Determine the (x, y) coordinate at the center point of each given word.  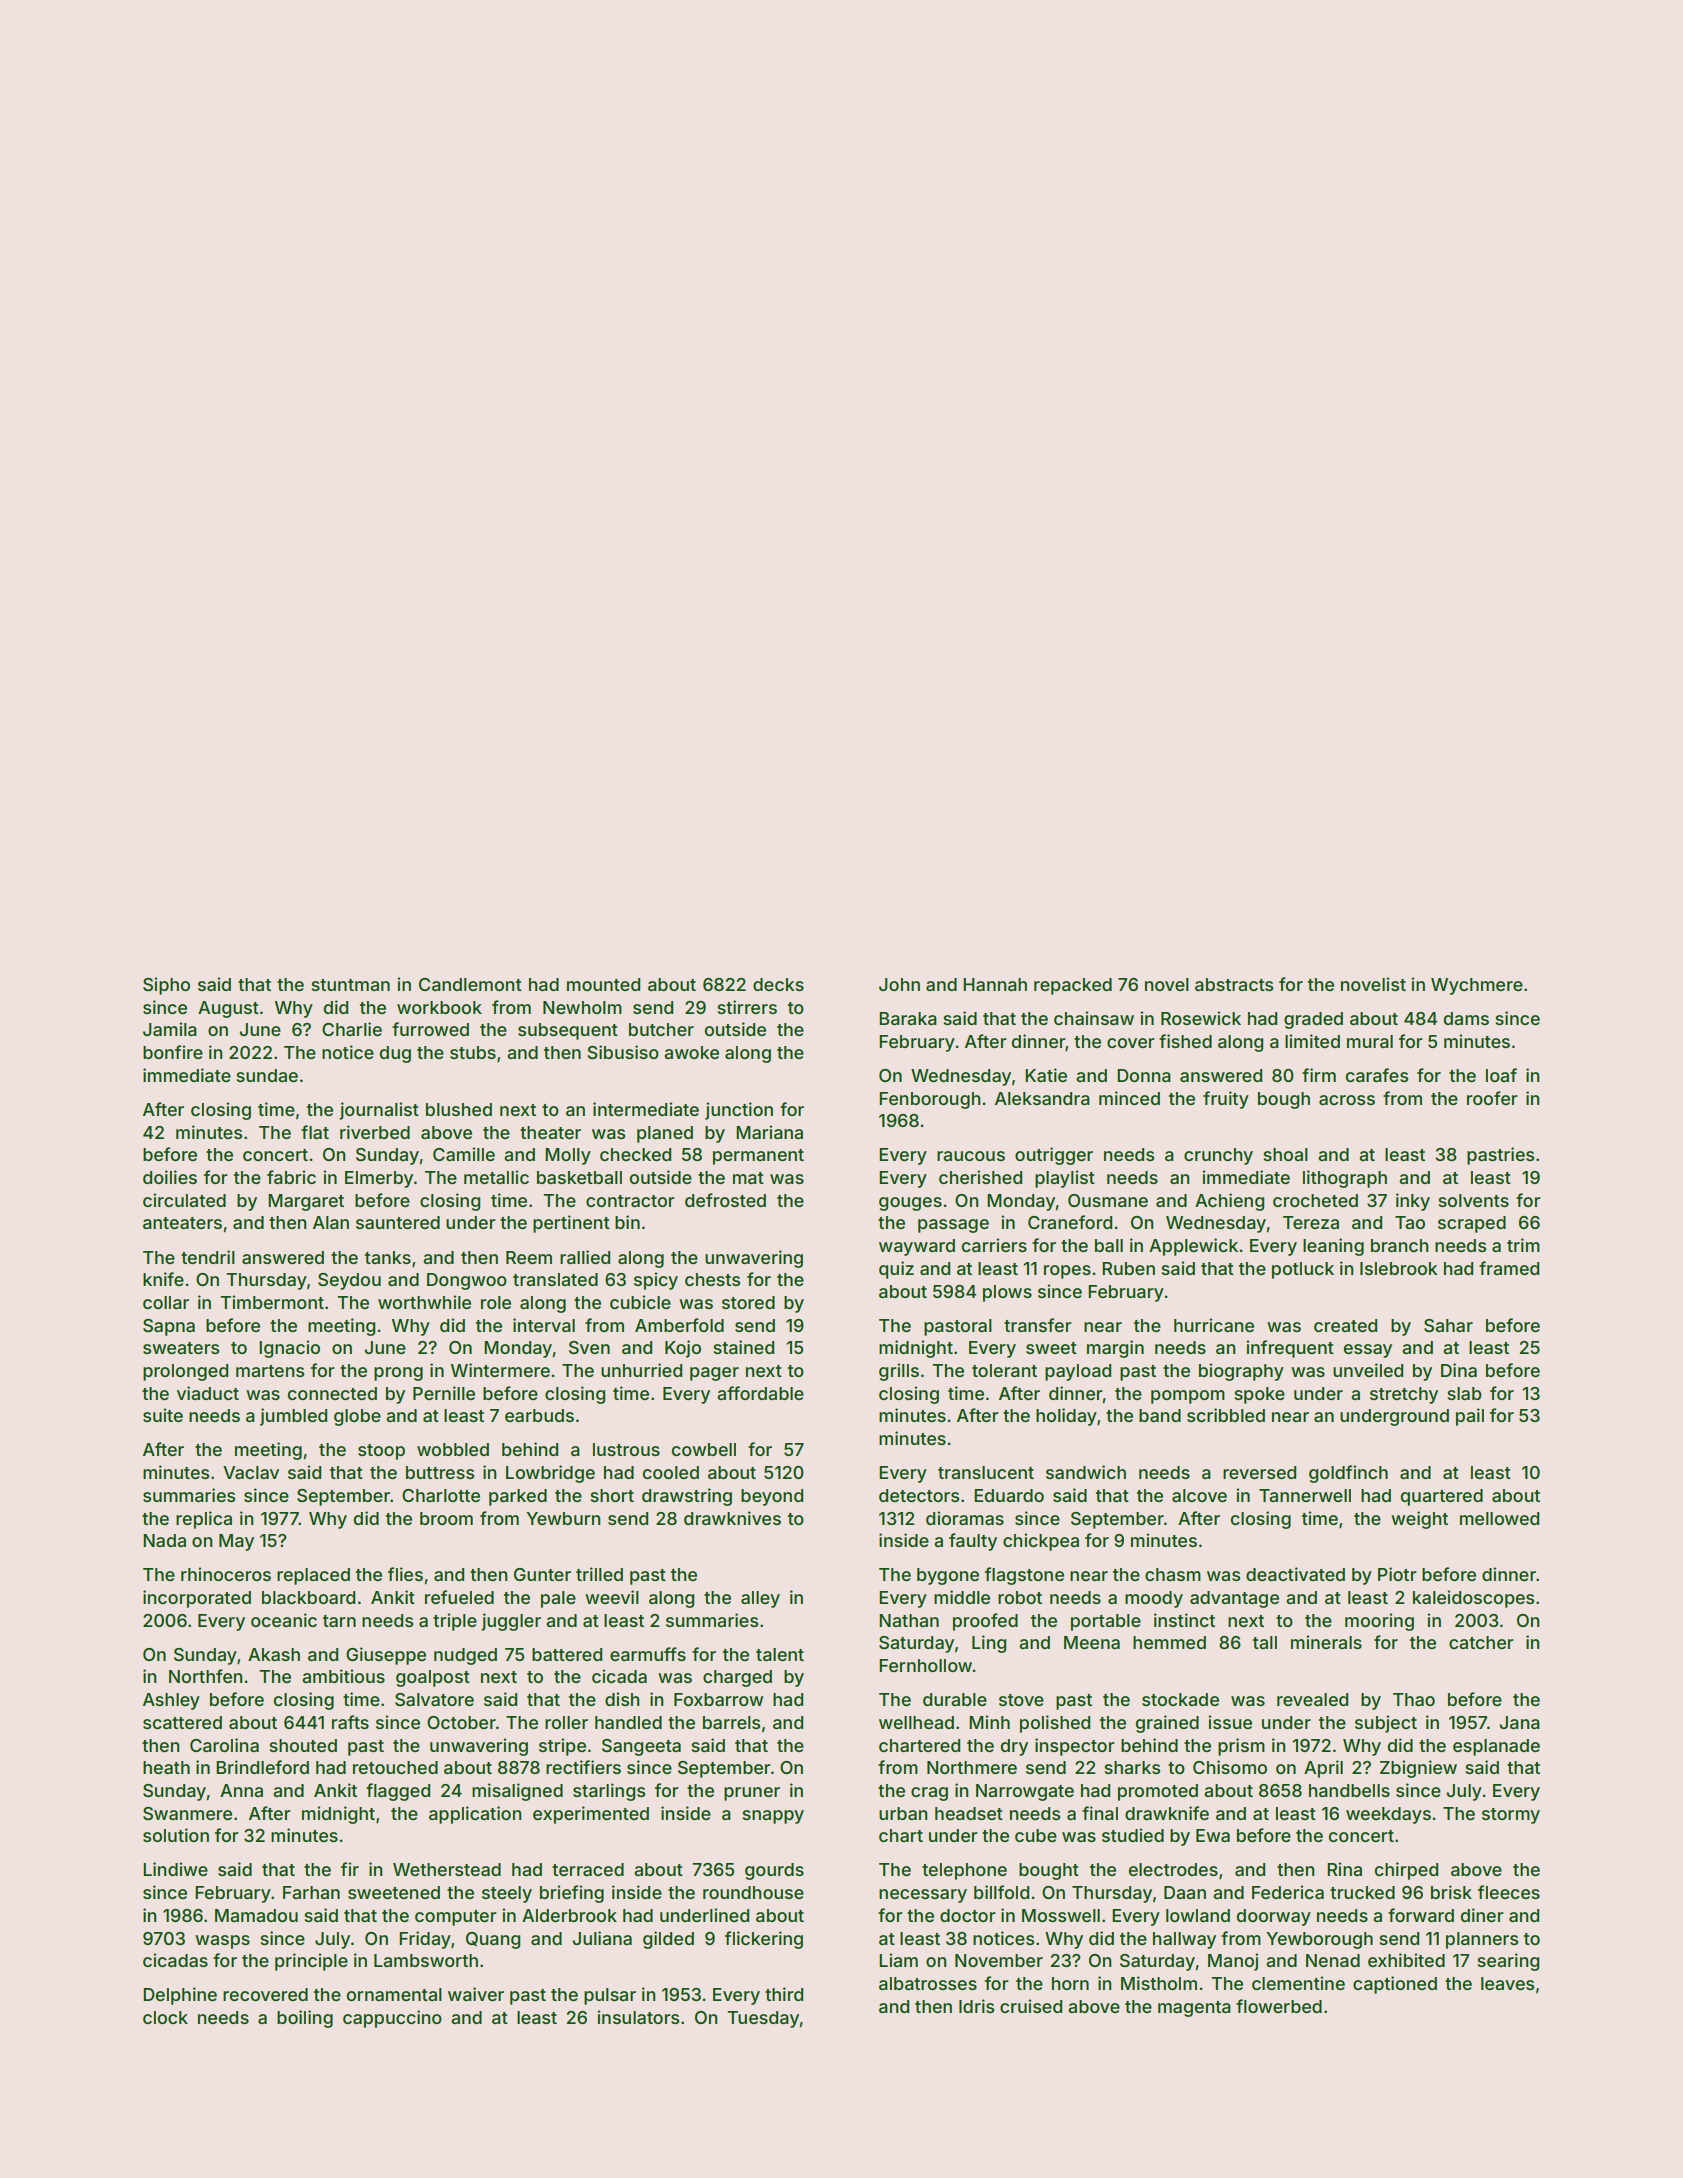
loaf (1501, 1075)
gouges (910, 1204)
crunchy (1218, 1156)
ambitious (343, 1676)
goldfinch (1348, 1474)
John (899, 984)
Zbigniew (1418, 1769)
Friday (425, 1940)
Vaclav (251, 1472)
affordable (760, 1393)
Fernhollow (925, 1665)
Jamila (170, 1029)
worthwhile (424, 1302)
